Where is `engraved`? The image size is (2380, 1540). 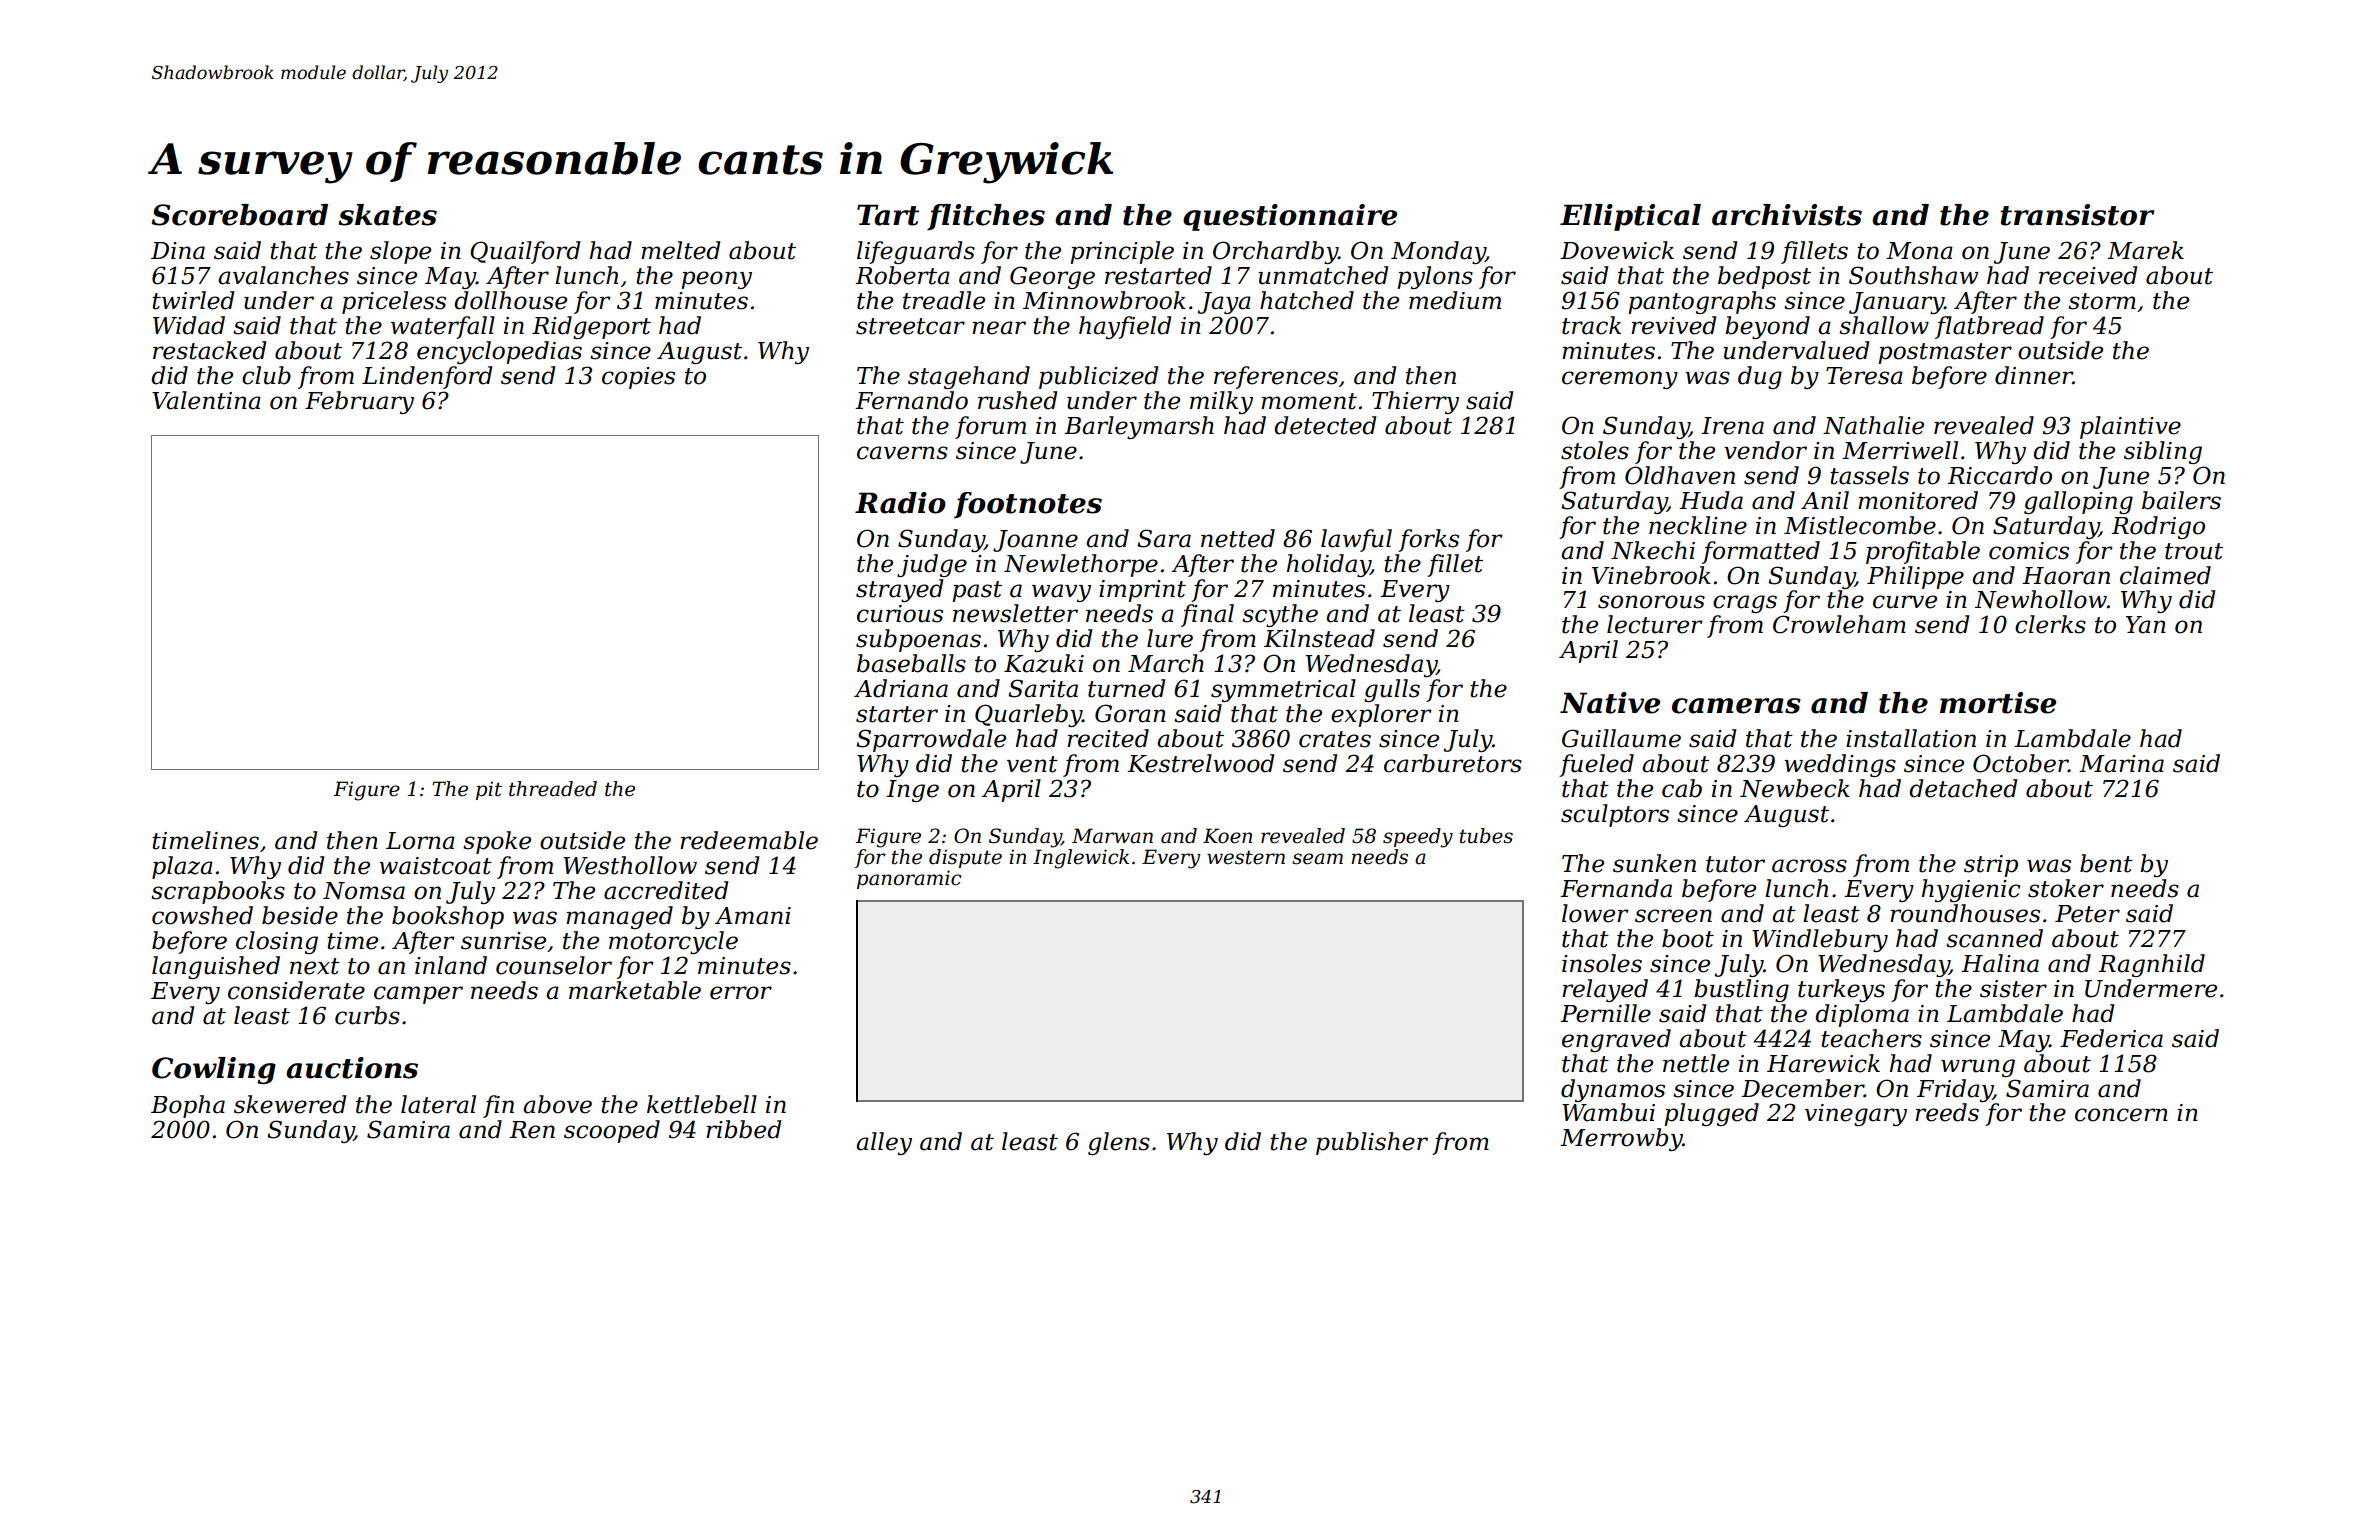 engraved is located at coordinates (1616, 1040).
